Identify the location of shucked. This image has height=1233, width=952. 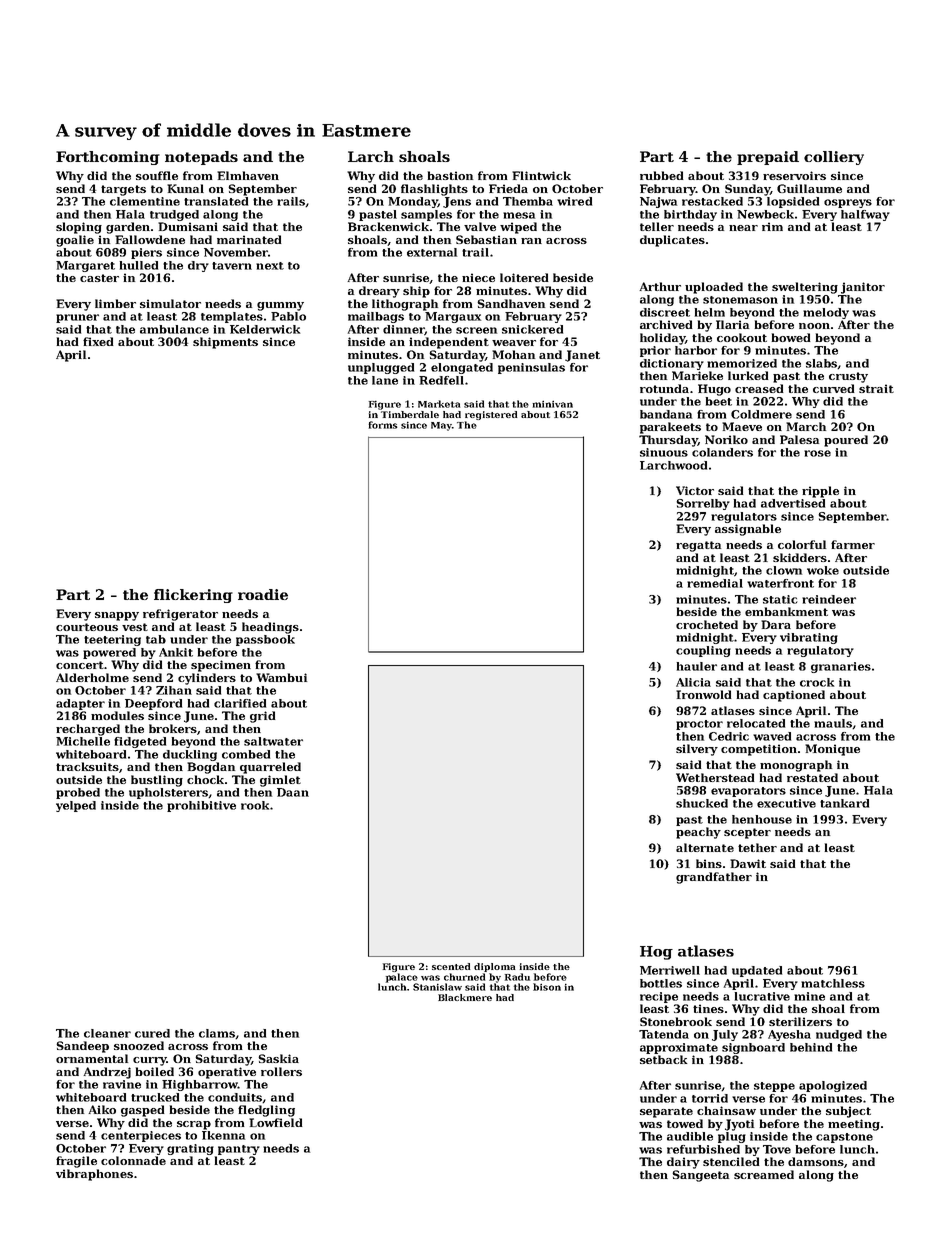
(702, 803).
